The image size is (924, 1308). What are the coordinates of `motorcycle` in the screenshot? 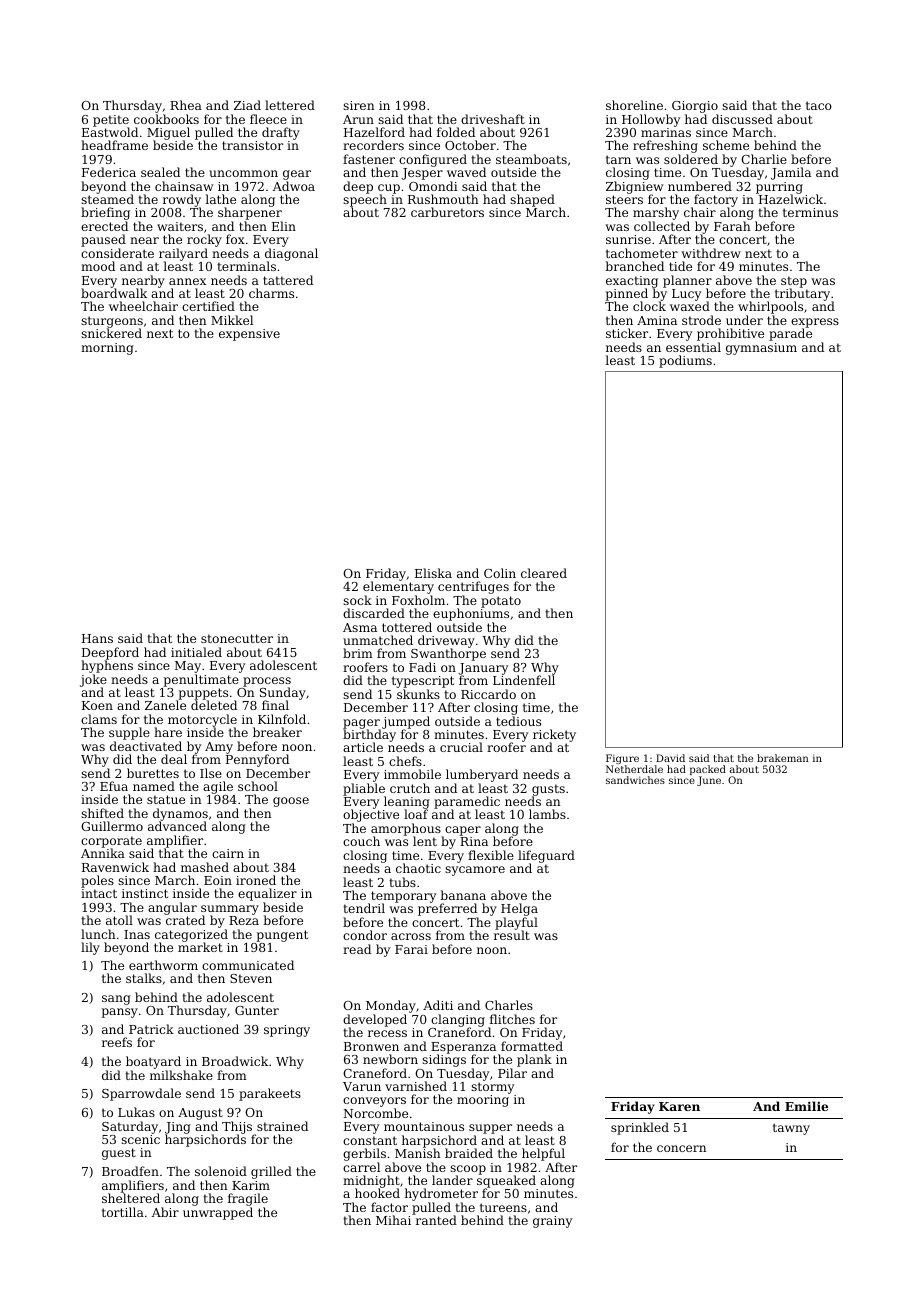 It's located at (202, 721).
